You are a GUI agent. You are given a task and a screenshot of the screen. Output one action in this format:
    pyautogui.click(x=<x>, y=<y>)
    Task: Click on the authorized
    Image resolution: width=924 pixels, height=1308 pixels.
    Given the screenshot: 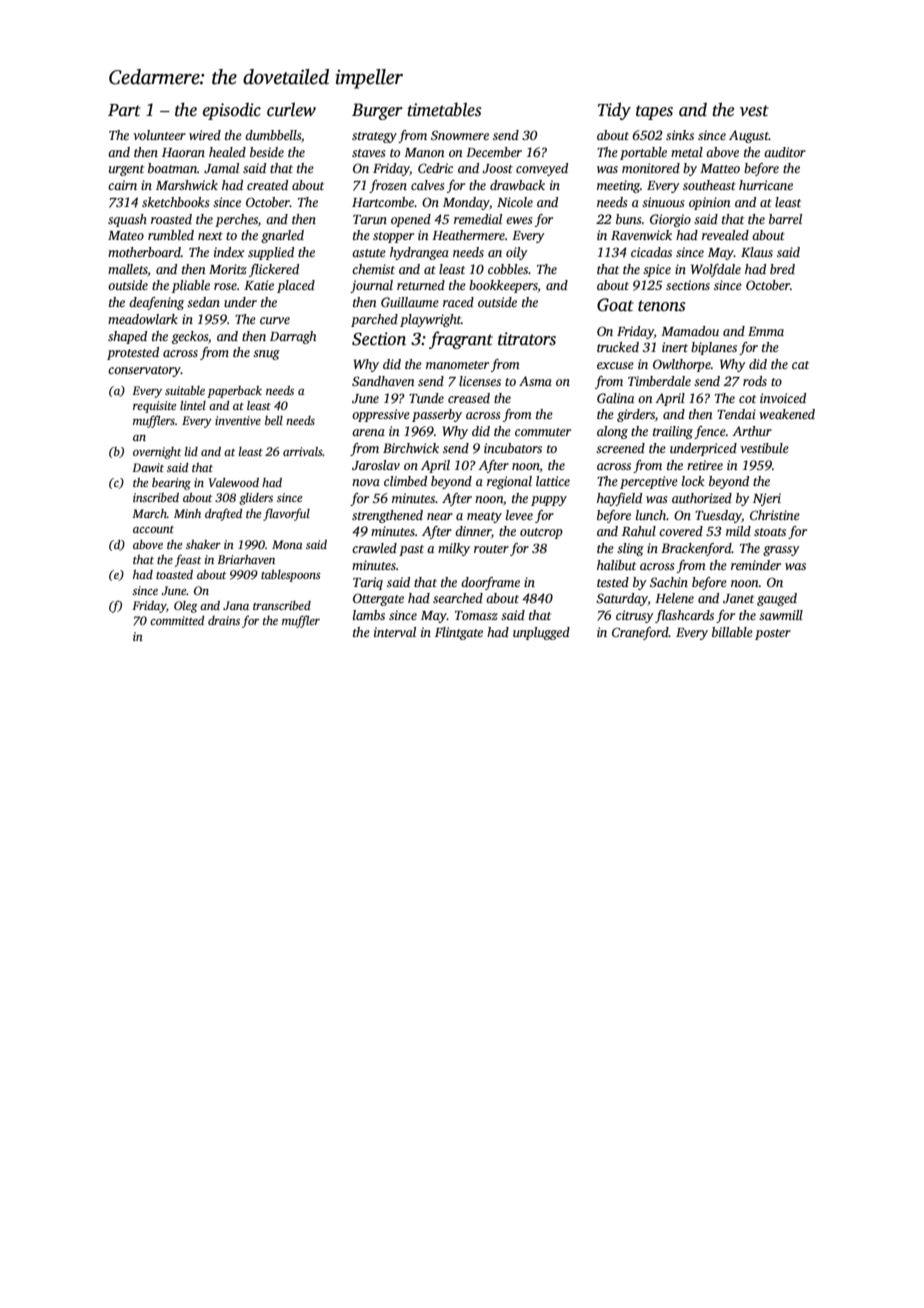 What is the action you would take?
    pyautogui.click(x=702, y=498)
